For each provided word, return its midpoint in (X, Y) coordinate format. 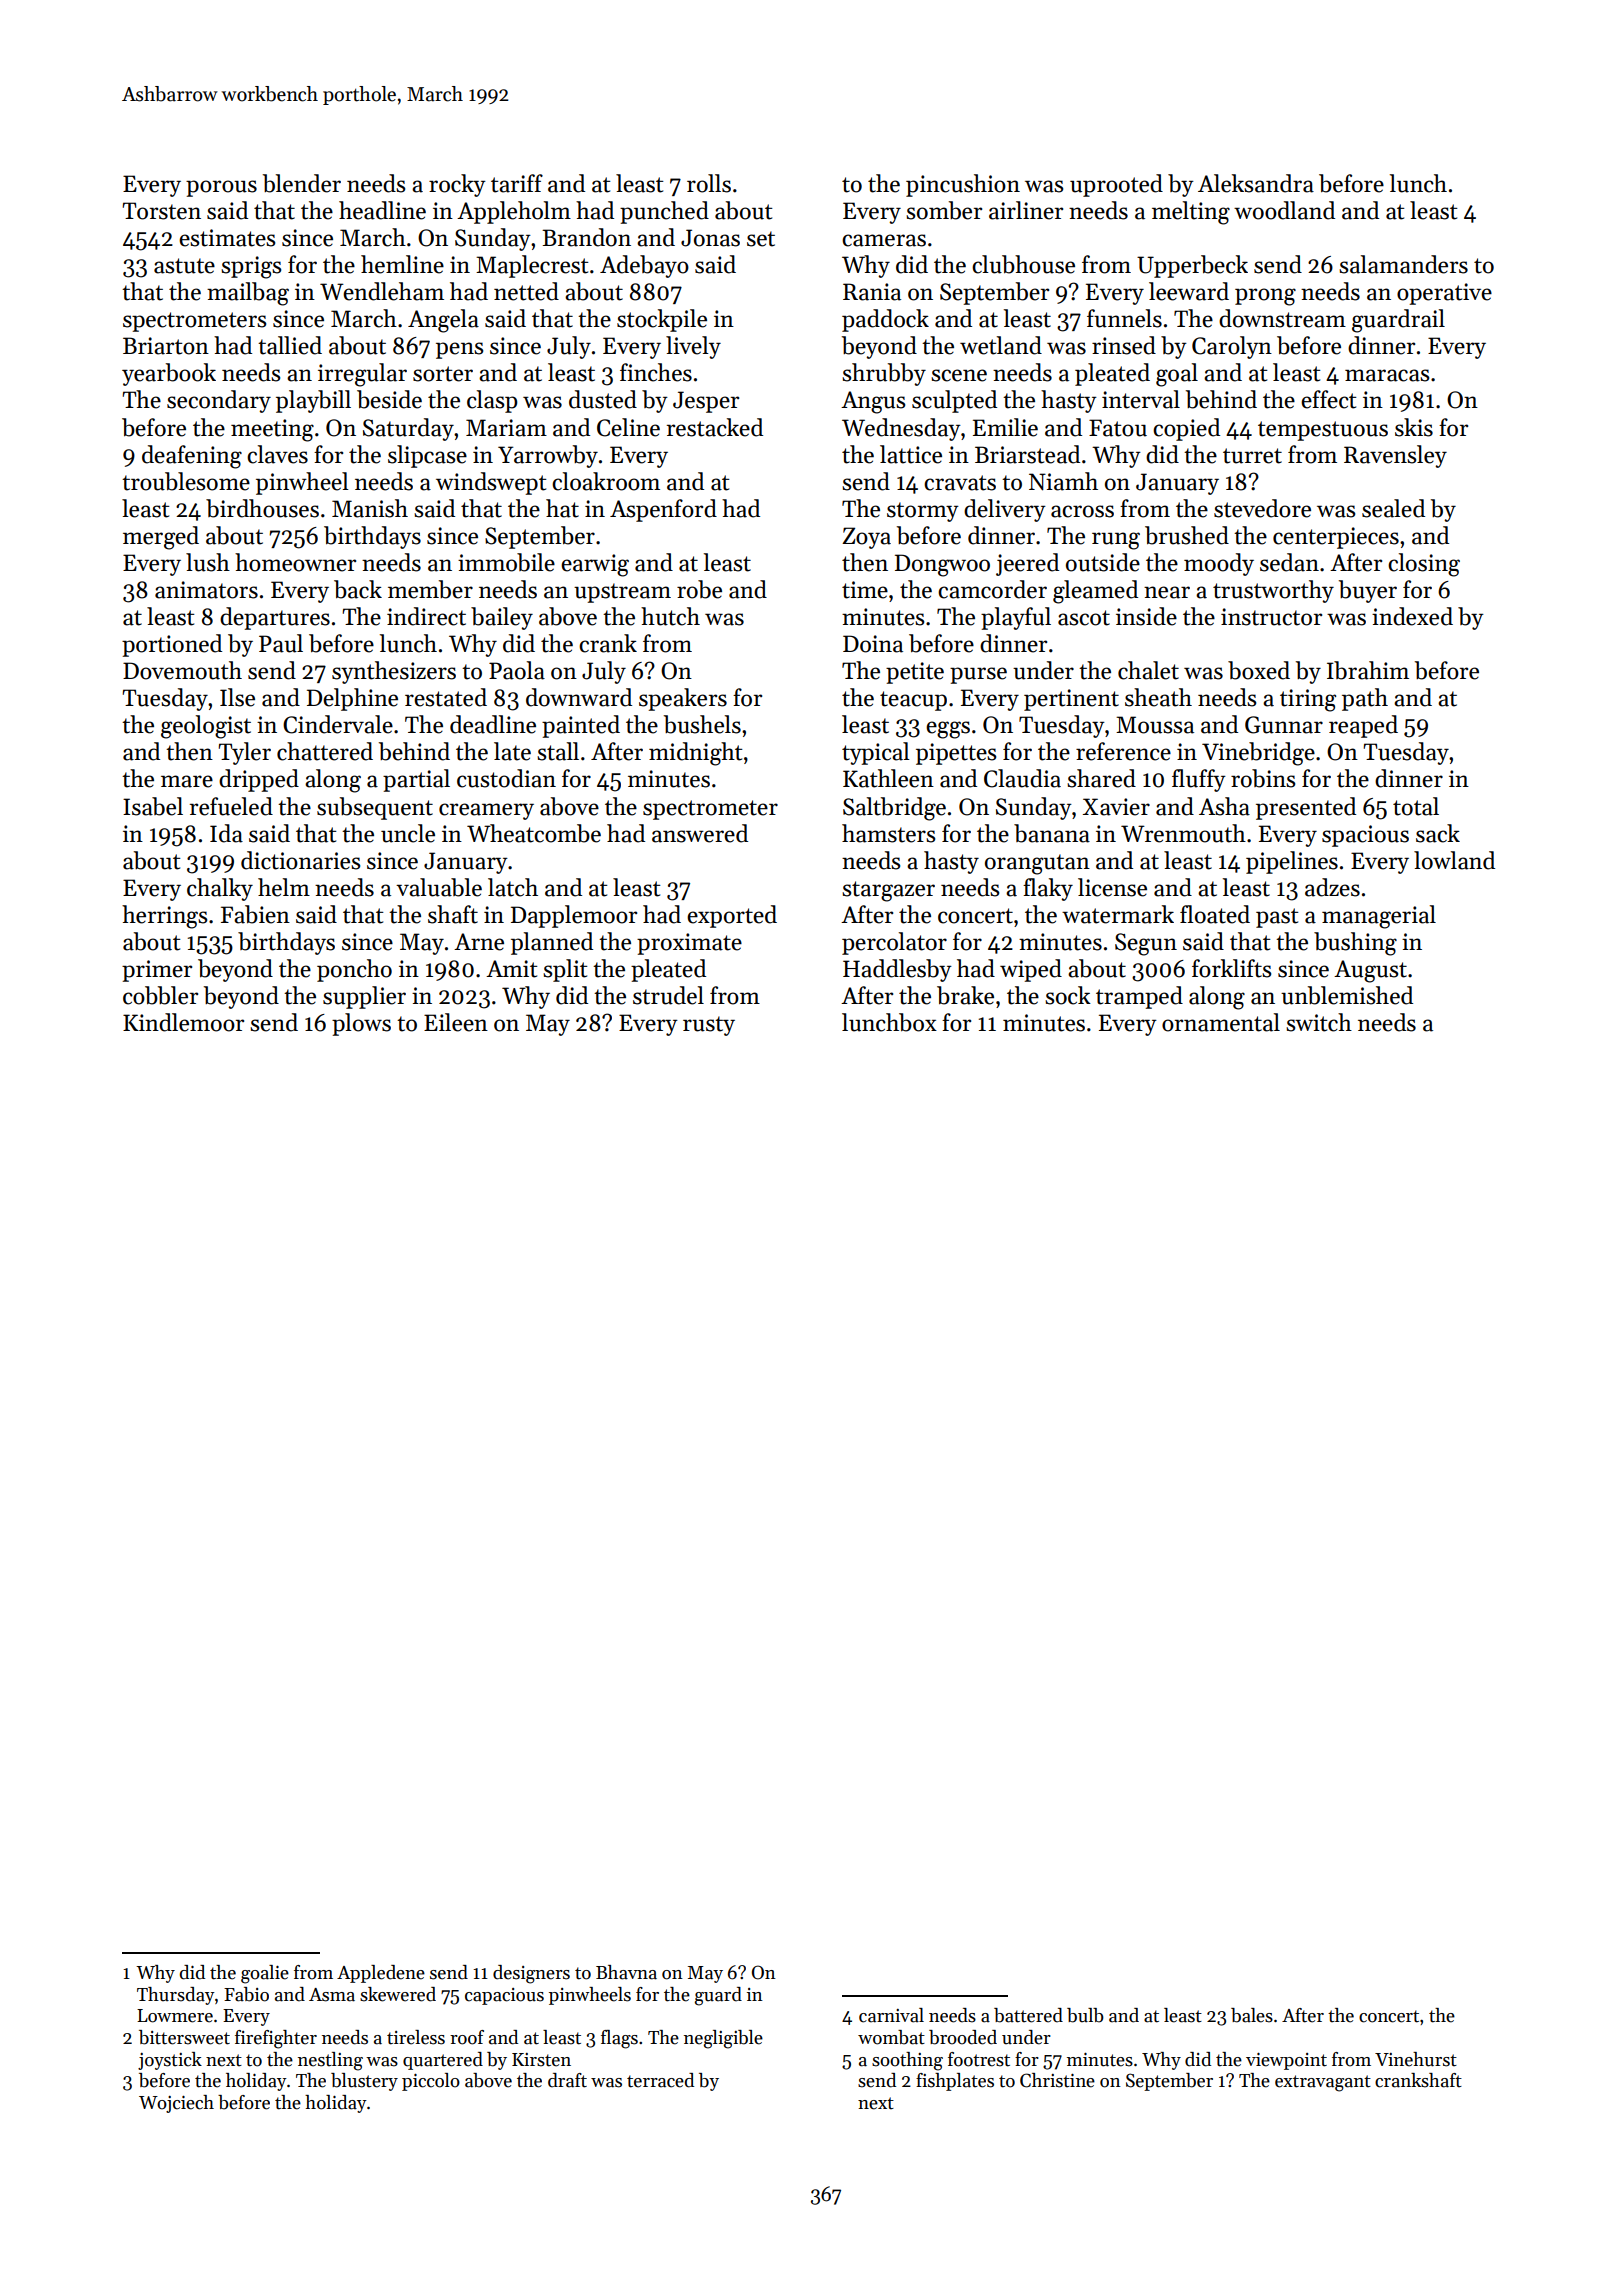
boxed (1259, 670)
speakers (683, 699)
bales (1252, 2015)
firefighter (276, 2039)
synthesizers (394, 672)
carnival (891, 2015)
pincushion (963, 185)
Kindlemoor (183, 1022)
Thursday (176, 1996)
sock (1068, 995)
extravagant (1323, 2083)
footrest (979, 2059)
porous (221, 188)
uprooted (1116, 185)
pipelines (1292, 862)
